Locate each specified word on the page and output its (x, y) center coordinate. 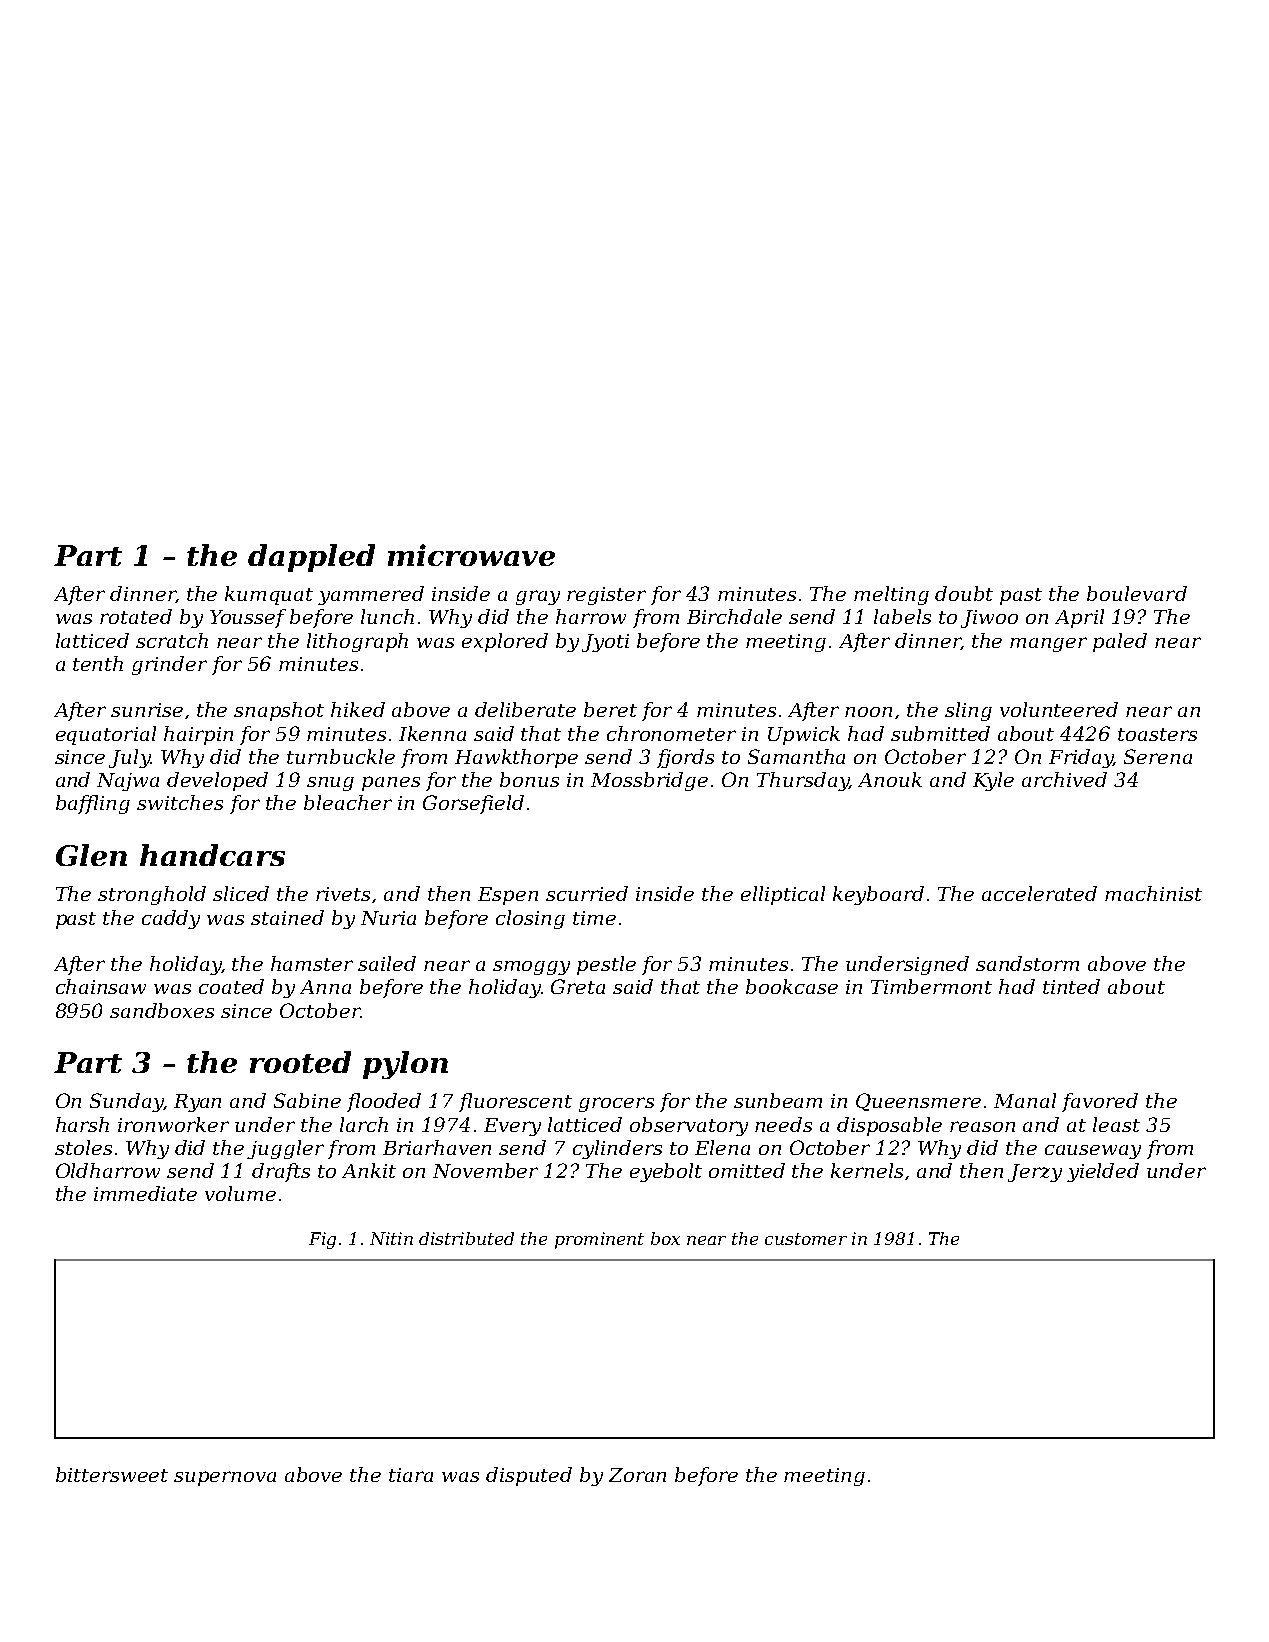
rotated (136, 616)
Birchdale (734, 616)
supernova (225, 1478)
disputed (529, 1476)
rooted (300, 1062)
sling (968, 711)
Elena (722, 1147)
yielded (1103, 1172)
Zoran (637, 1475)
